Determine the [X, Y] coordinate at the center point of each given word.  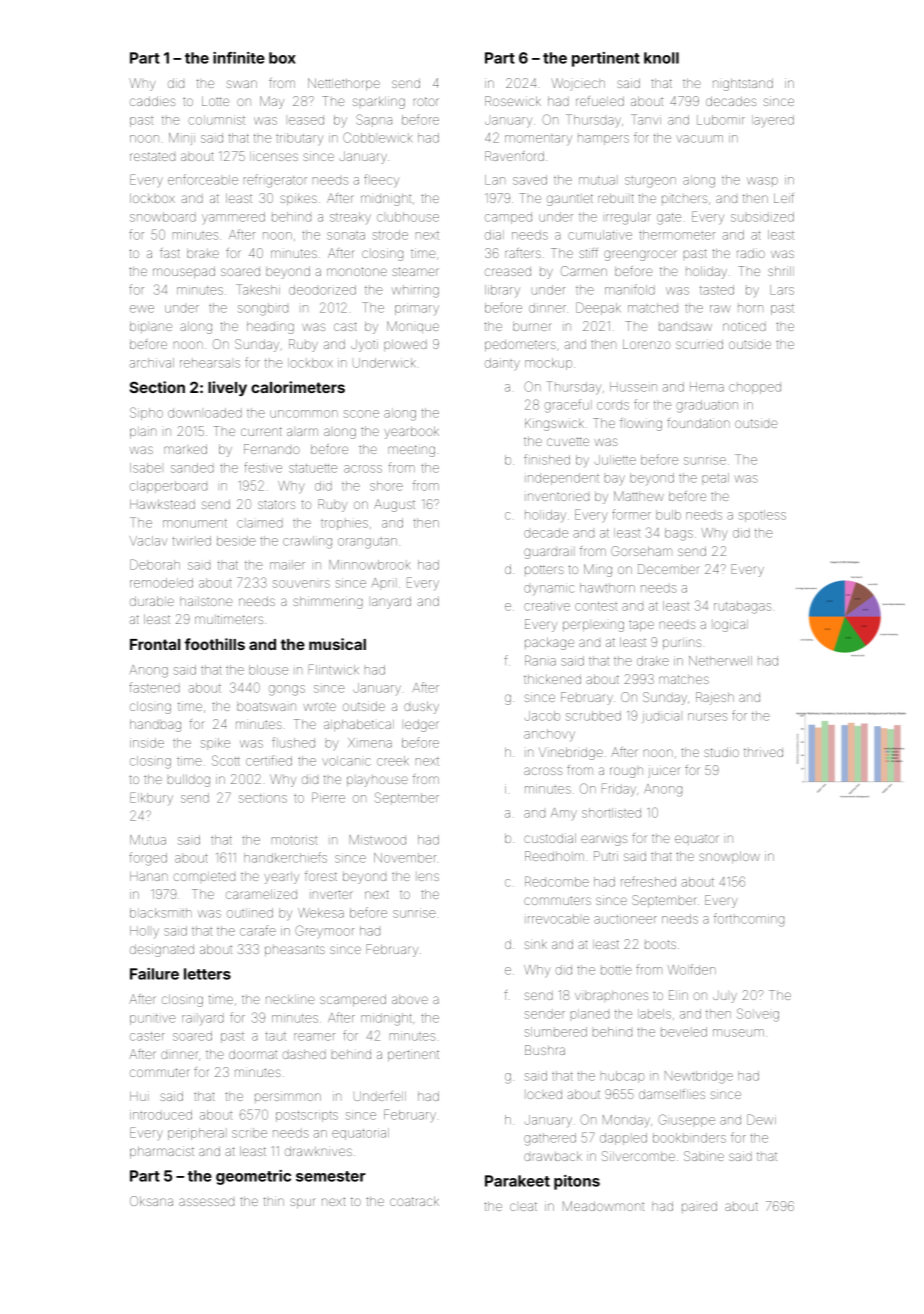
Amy [564, 814]
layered [773, 121]
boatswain [266, 706]
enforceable [203, 179]
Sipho [146, 413]
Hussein [633, 387]
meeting [411, 451]
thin [274, 1201]
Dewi [761, 1119]
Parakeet [517, 1181]
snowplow [729, 857]
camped [508, 218]
